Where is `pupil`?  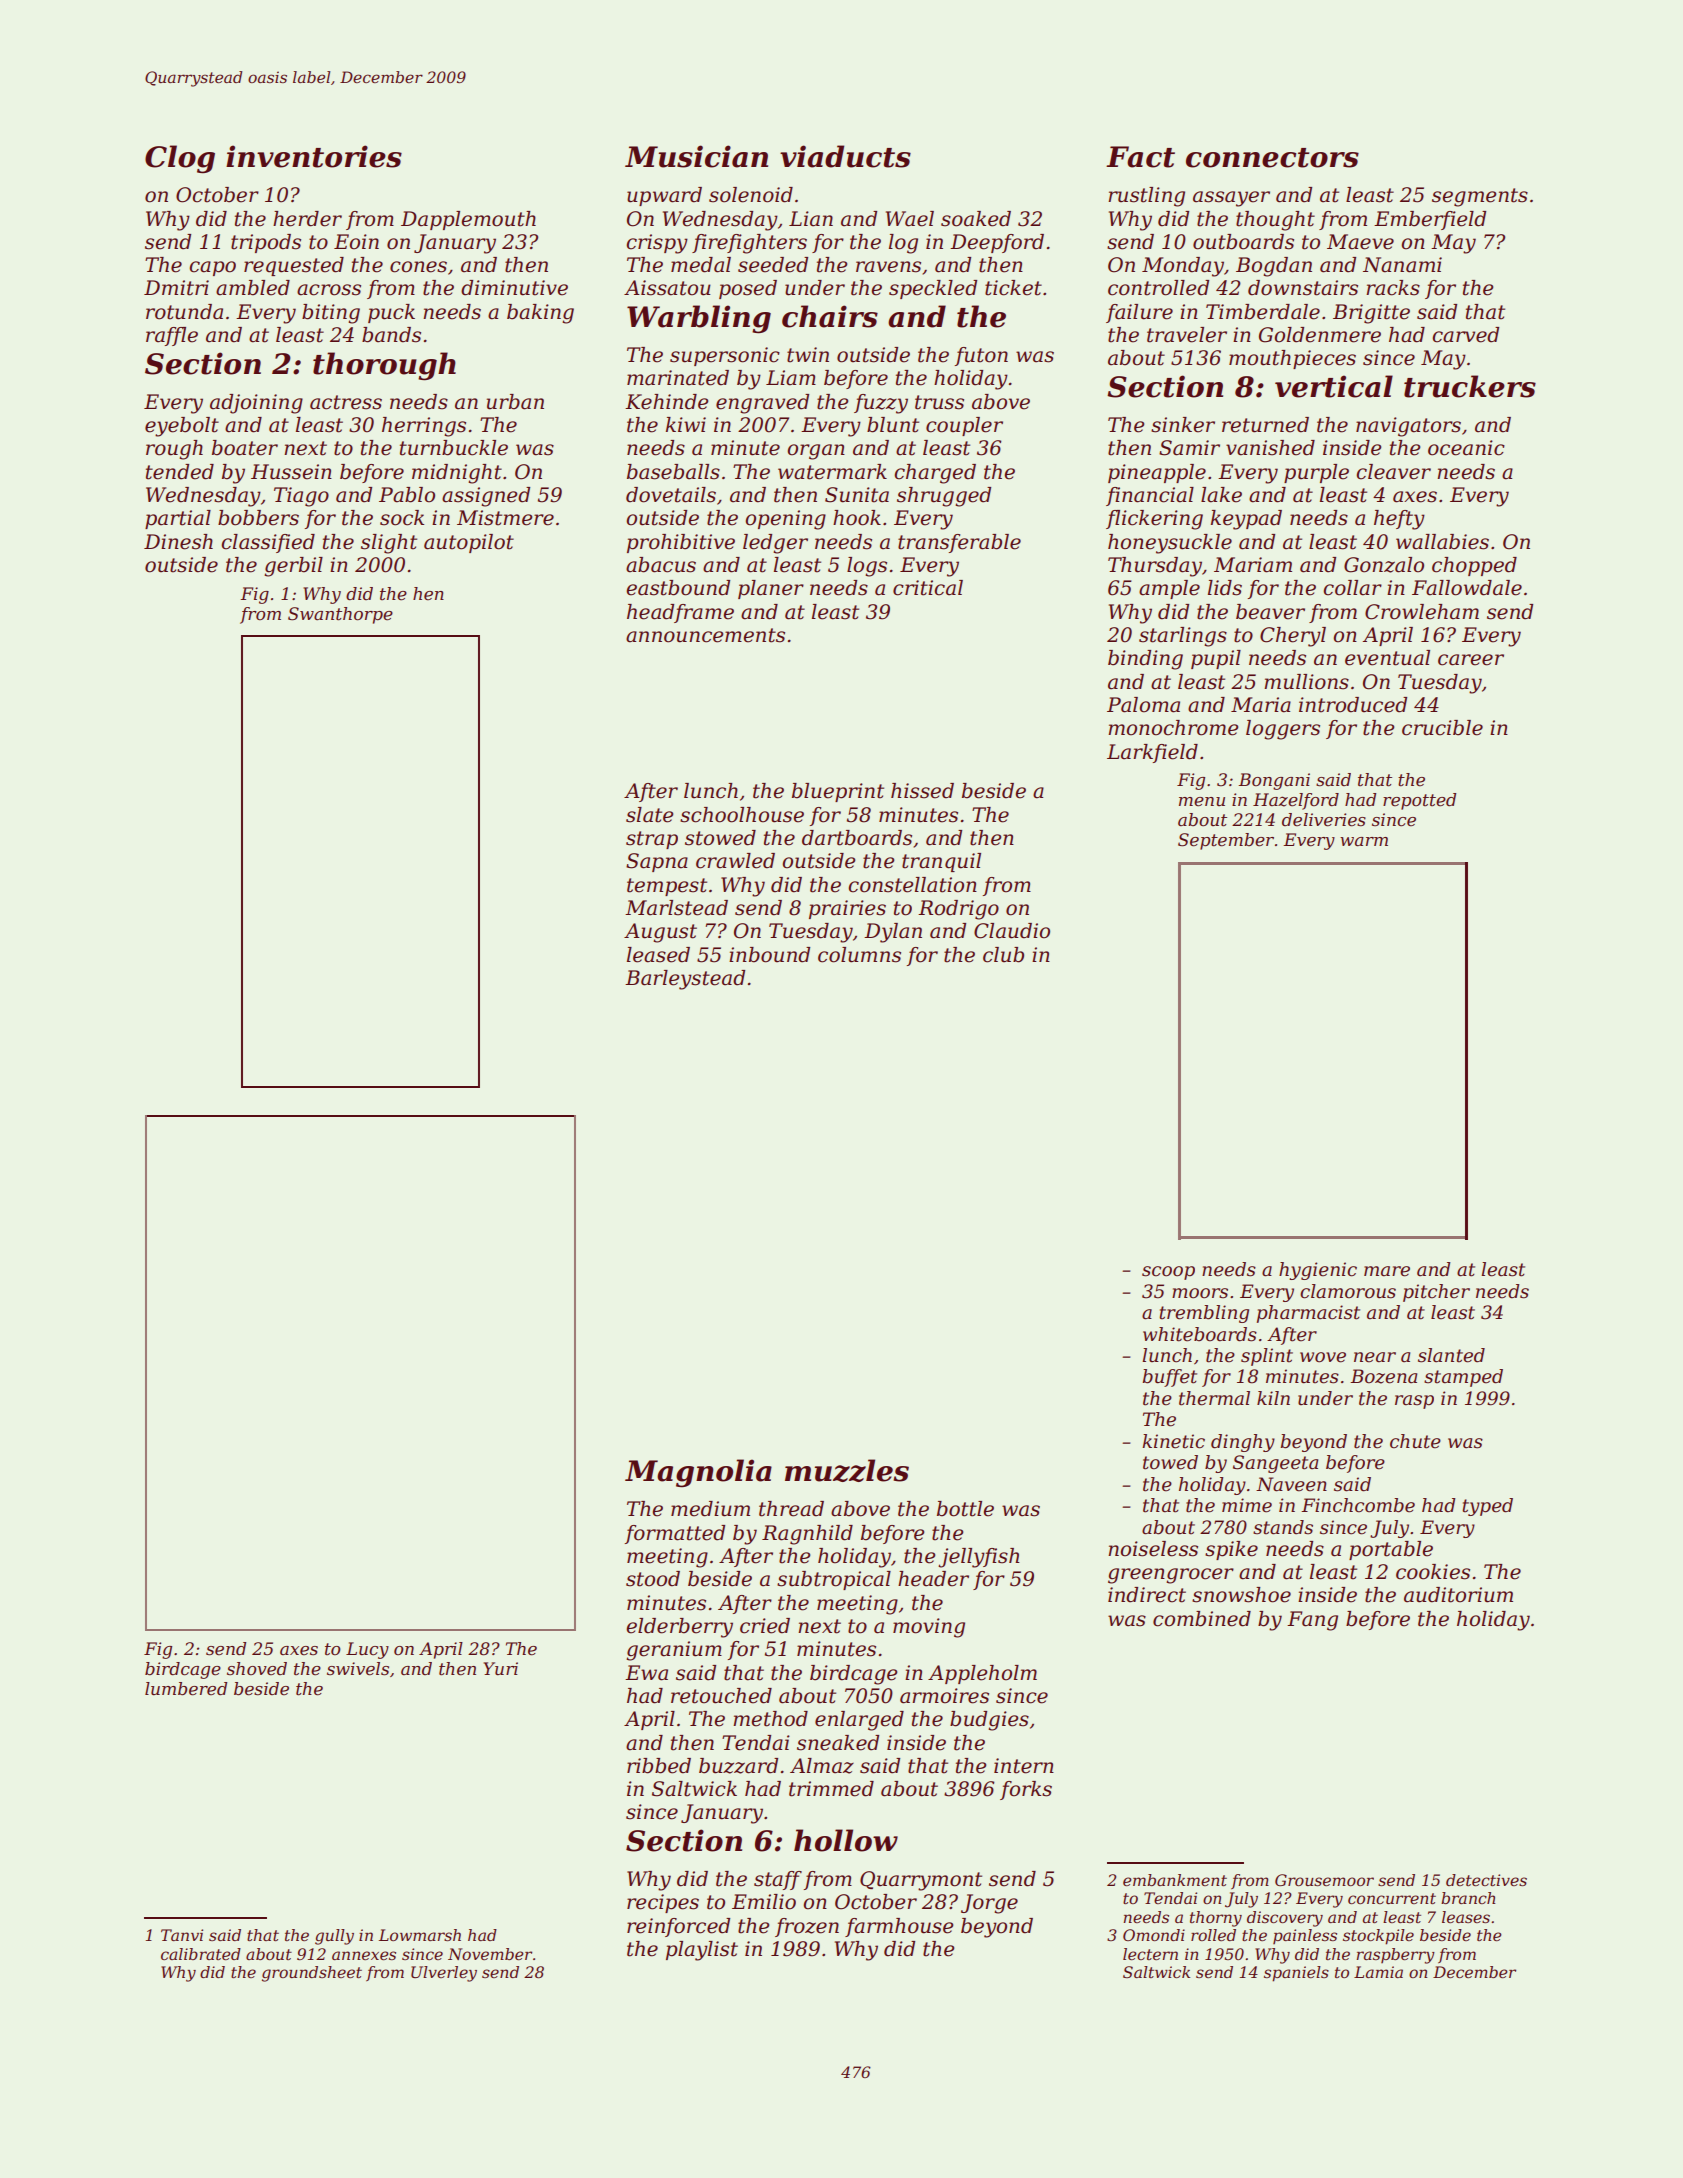 pupil is located at coordinates (1216, 659).
